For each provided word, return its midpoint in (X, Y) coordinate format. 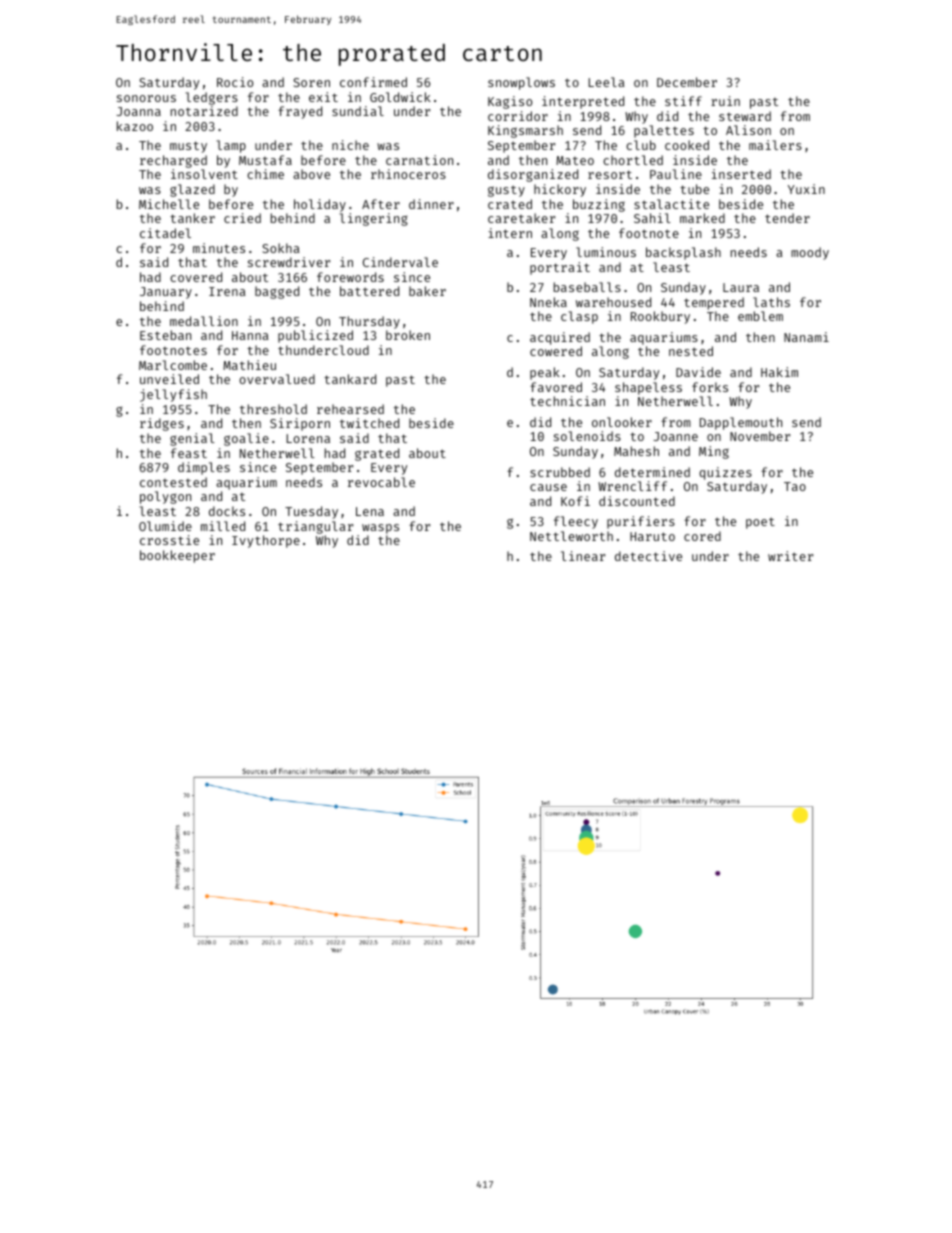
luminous (606, 252)
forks (710, 387)
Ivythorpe (266, 541)
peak (545, 373)
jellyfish (173, 395)
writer (790, 556)
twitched (369, 423)
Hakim (779, 372)
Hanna (250, 335)
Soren (311, 82)
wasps (380, 529)
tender (787, 218)
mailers (775, 145)
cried (242, 218)
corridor (518, 116)
